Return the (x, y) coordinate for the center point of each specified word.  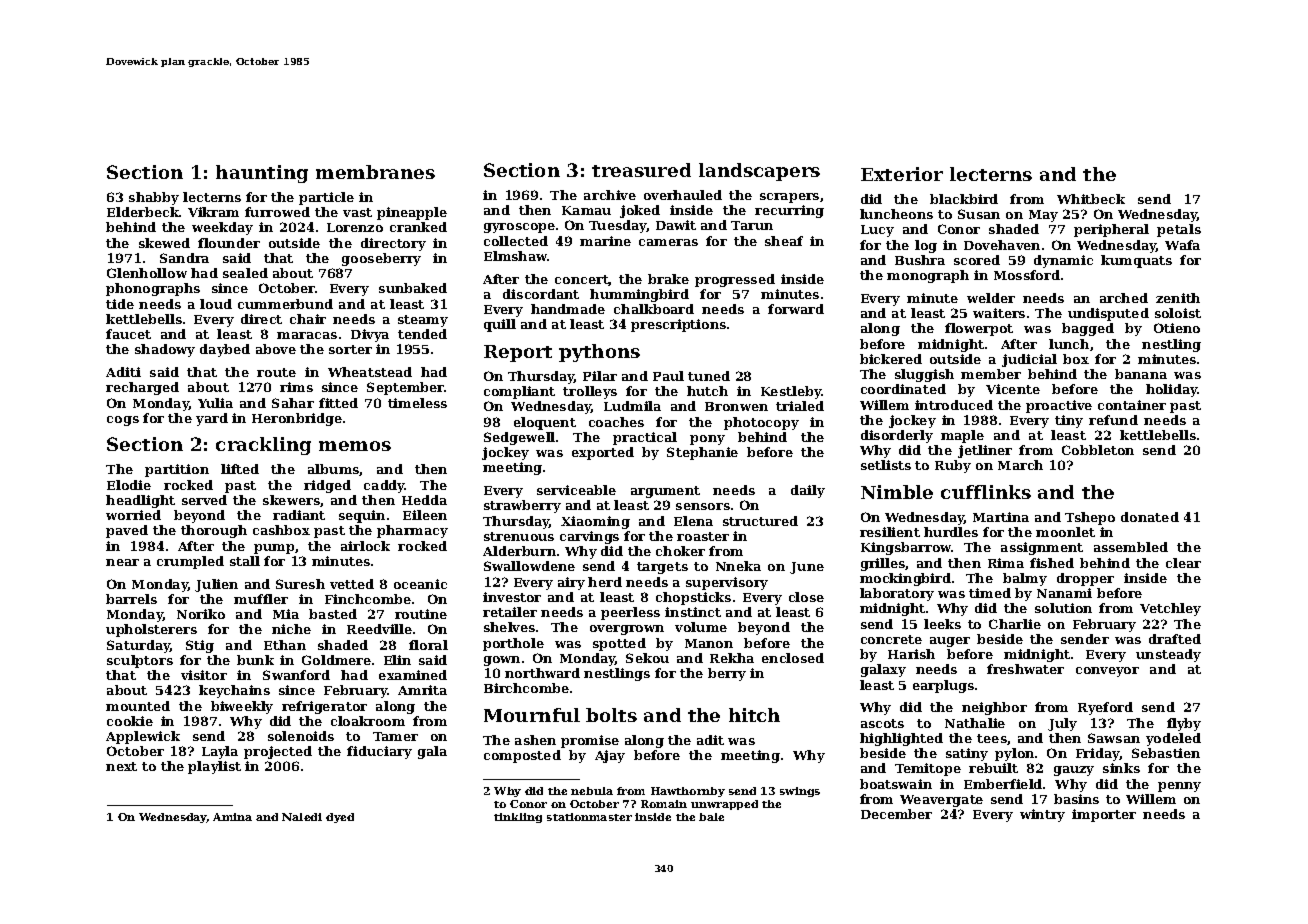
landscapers (759, 172)
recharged (142, 388)
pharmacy (412, 531)
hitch (754, 715)
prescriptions (678, 325)
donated (1150, 517)
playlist (214, 767)
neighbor (994, 708)
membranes (375, 172)
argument (665, 492)
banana (1141, 374)
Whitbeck (1091, 199)
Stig (200, 646)
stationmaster (589, 817)
